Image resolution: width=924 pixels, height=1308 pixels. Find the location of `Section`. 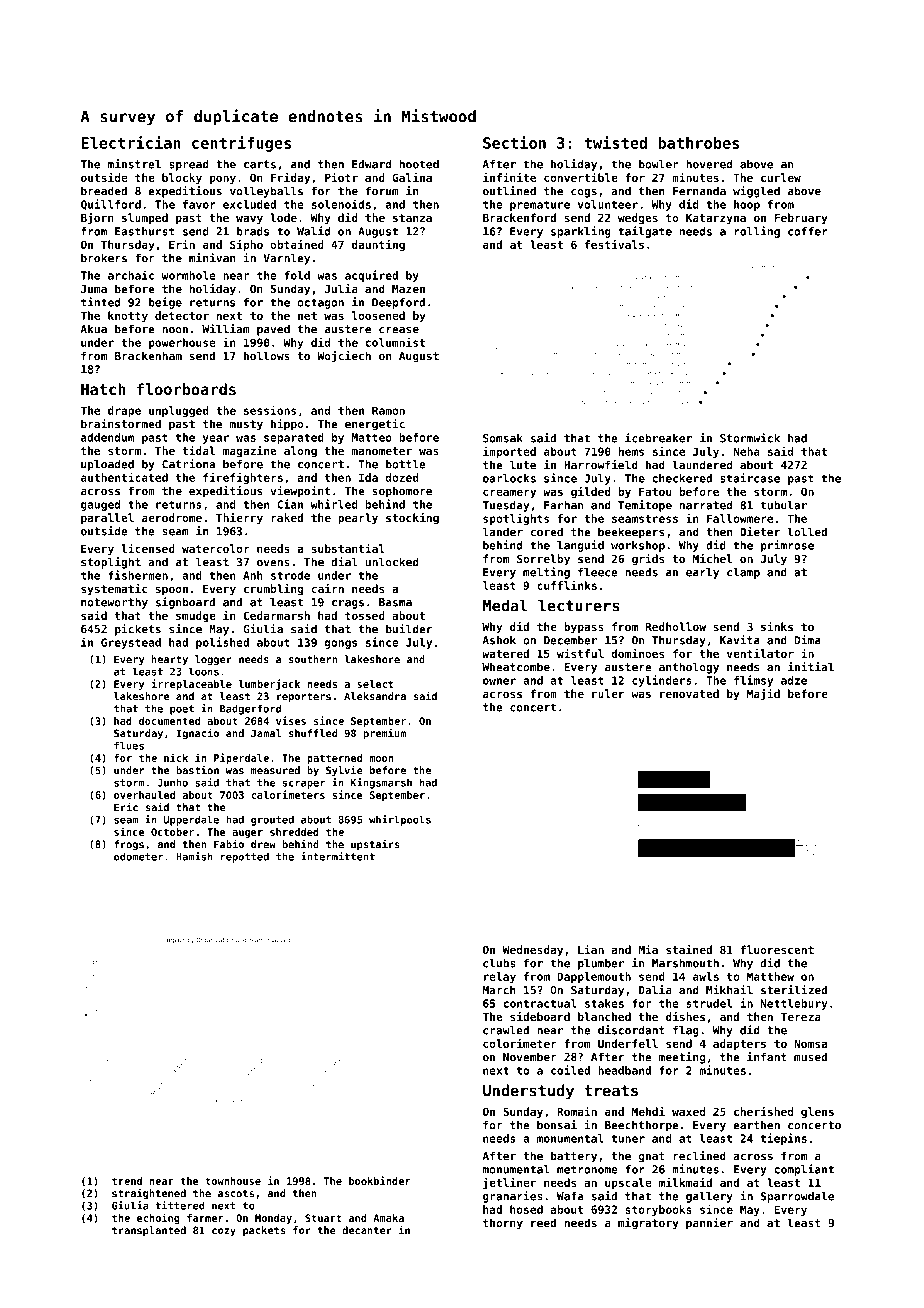

Section is located at coordinates (514, 142).
